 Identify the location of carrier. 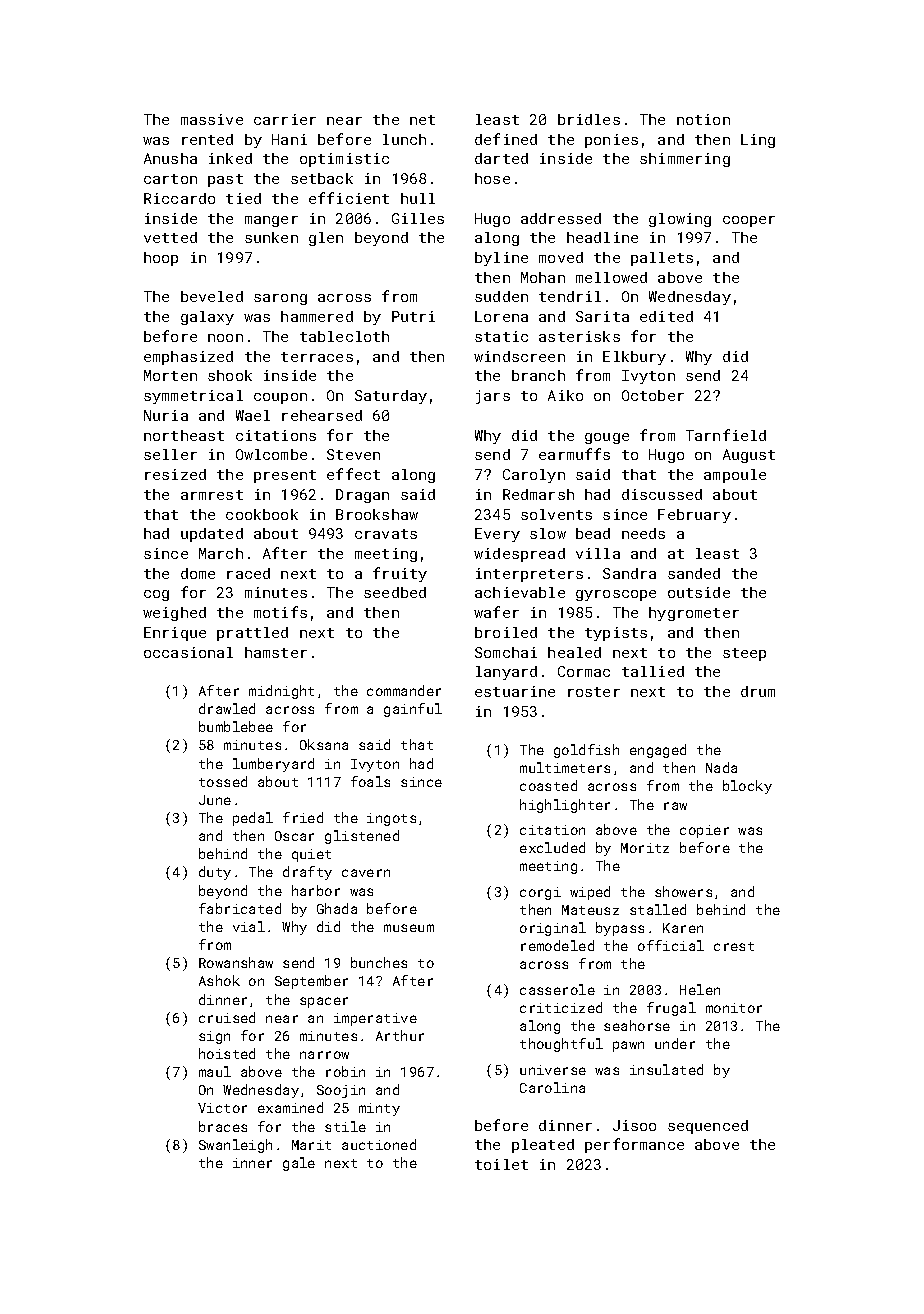
(285, 119).
